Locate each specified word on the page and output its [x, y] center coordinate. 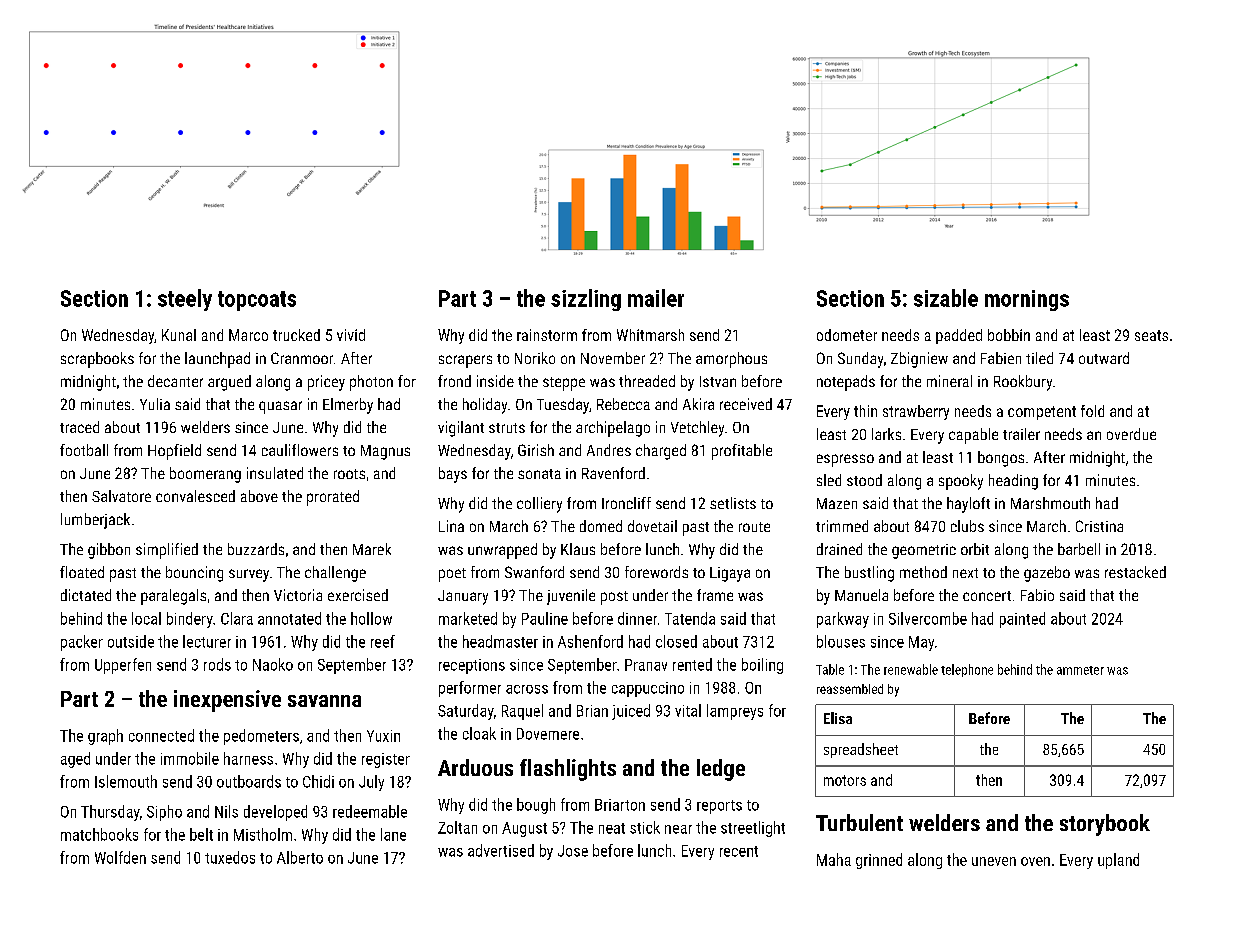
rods [217, 664]
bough [536, 806]
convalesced [195, 496]
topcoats [257, 301]
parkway [843, 620]
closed [676, 641]
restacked [1135, 572]
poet [452, 575]
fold [1092, 411]
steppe [564, 384]
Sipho [164, 813]
